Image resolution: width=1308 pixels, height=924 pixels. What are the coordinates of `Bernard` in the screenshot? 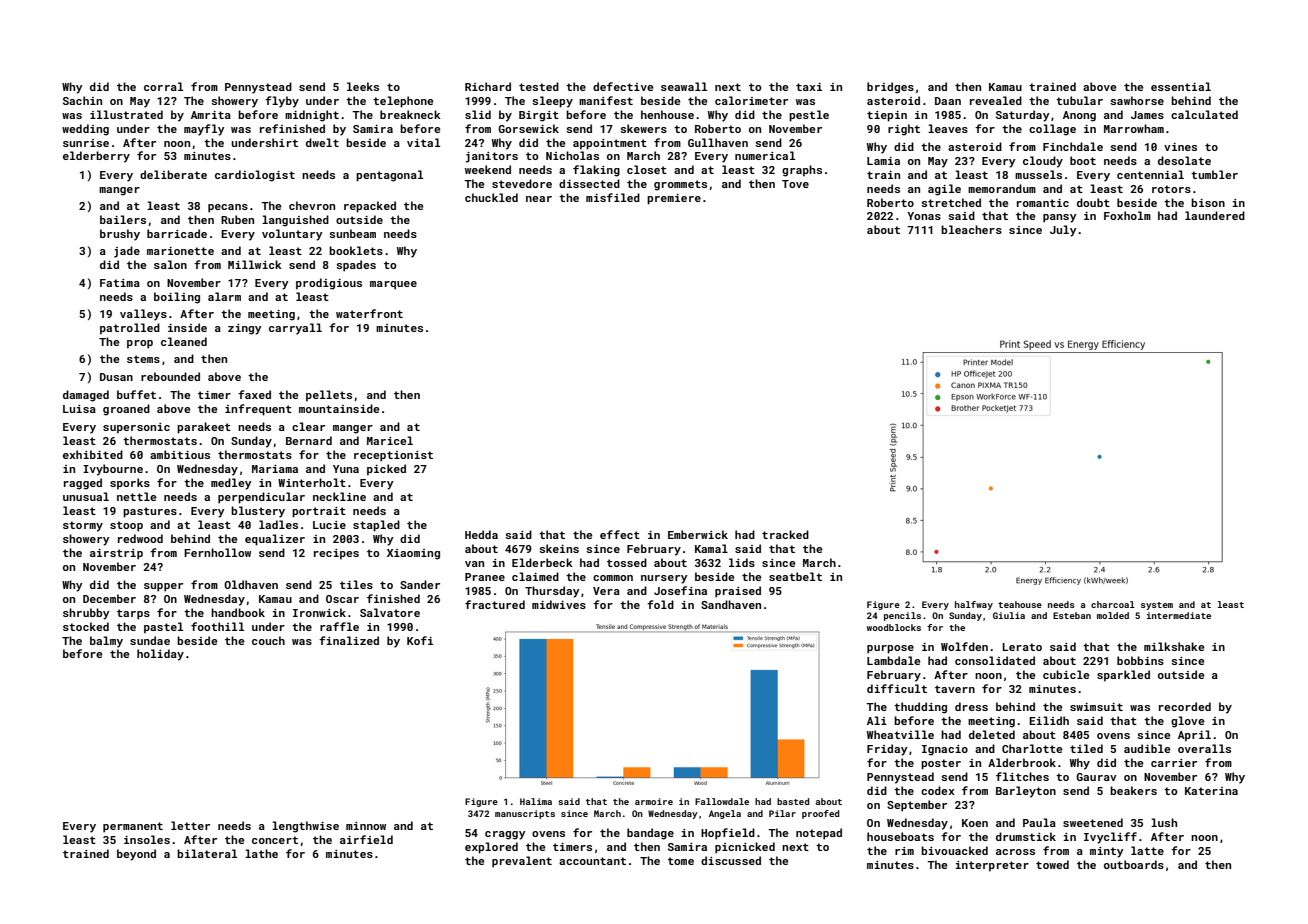 It's located at (309, 440).
